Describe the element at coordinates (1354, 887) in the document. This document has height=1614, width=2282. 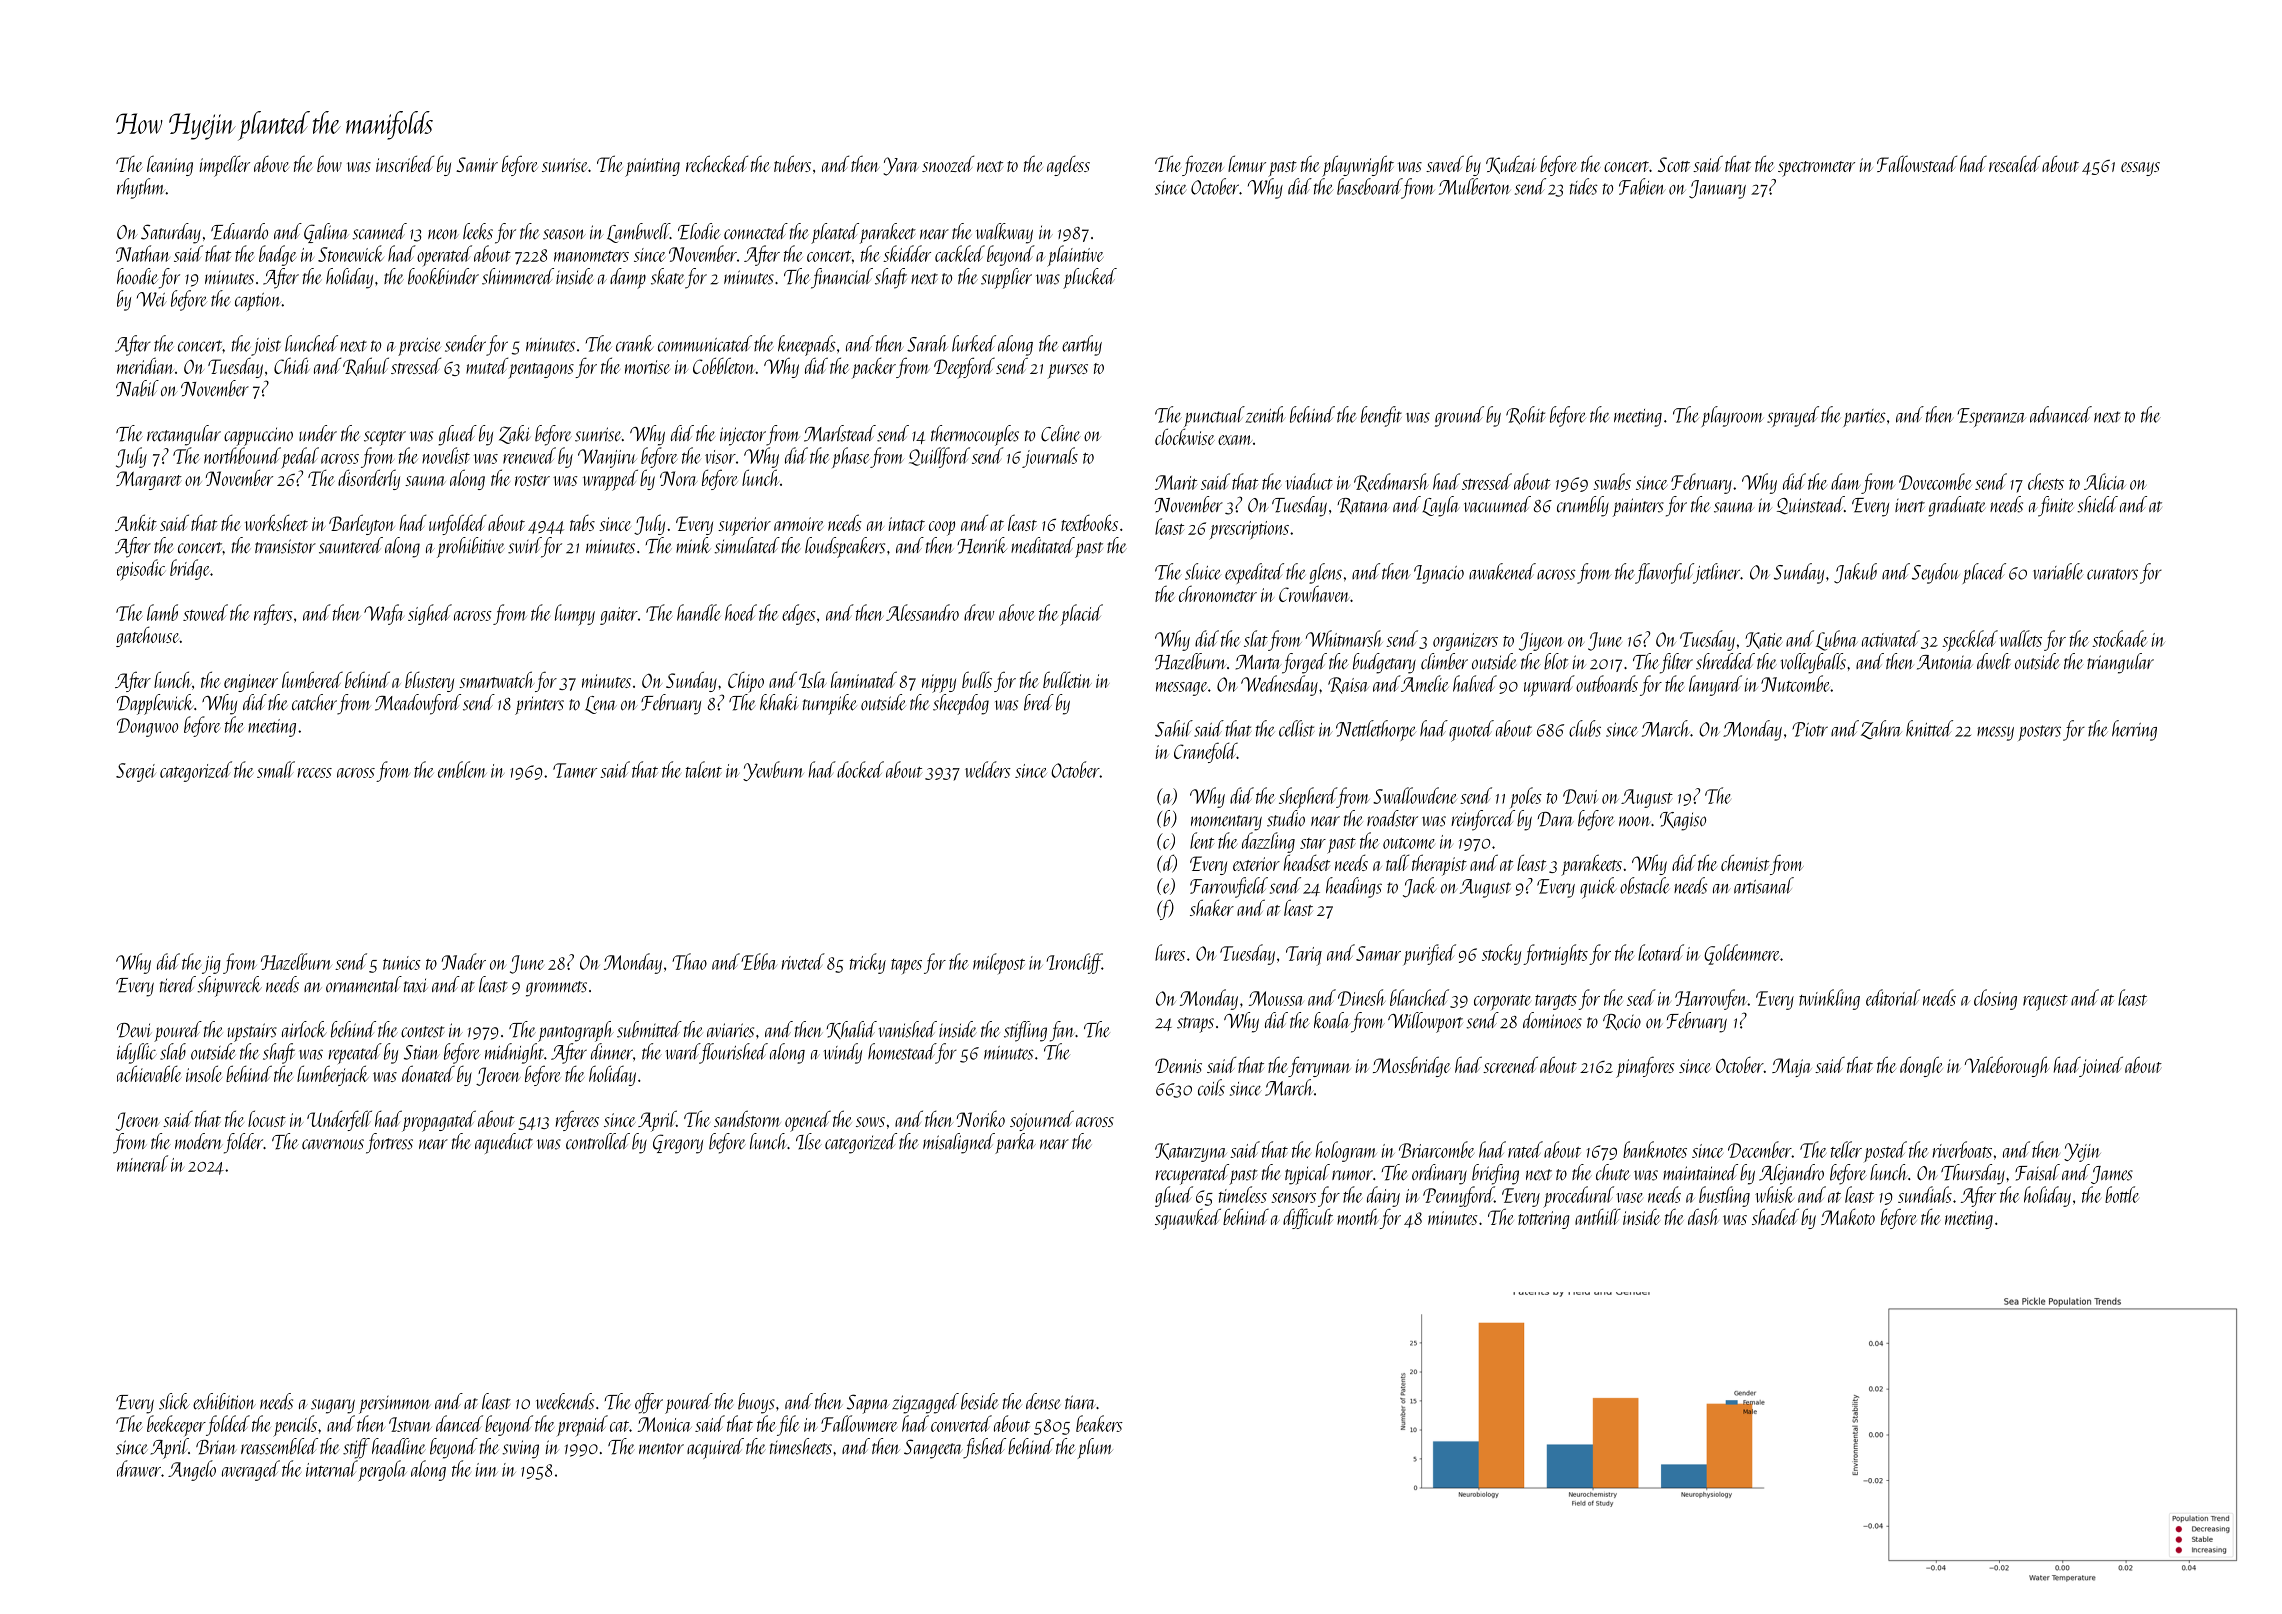
I see `headings` at that location.
